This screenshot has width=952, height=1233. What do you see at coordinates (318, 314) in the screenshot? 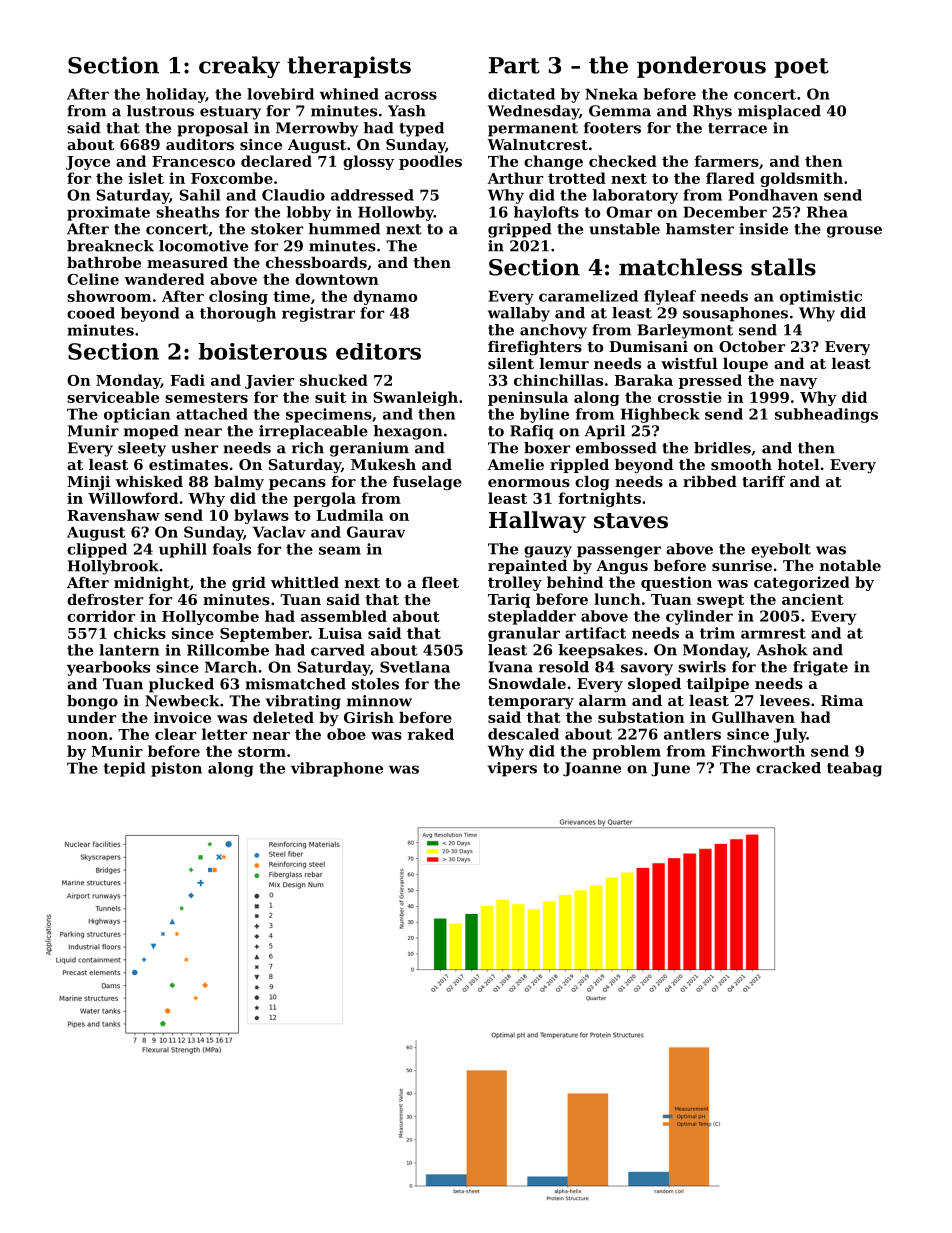
I see `registrar` at bounding box center [318, 314].
